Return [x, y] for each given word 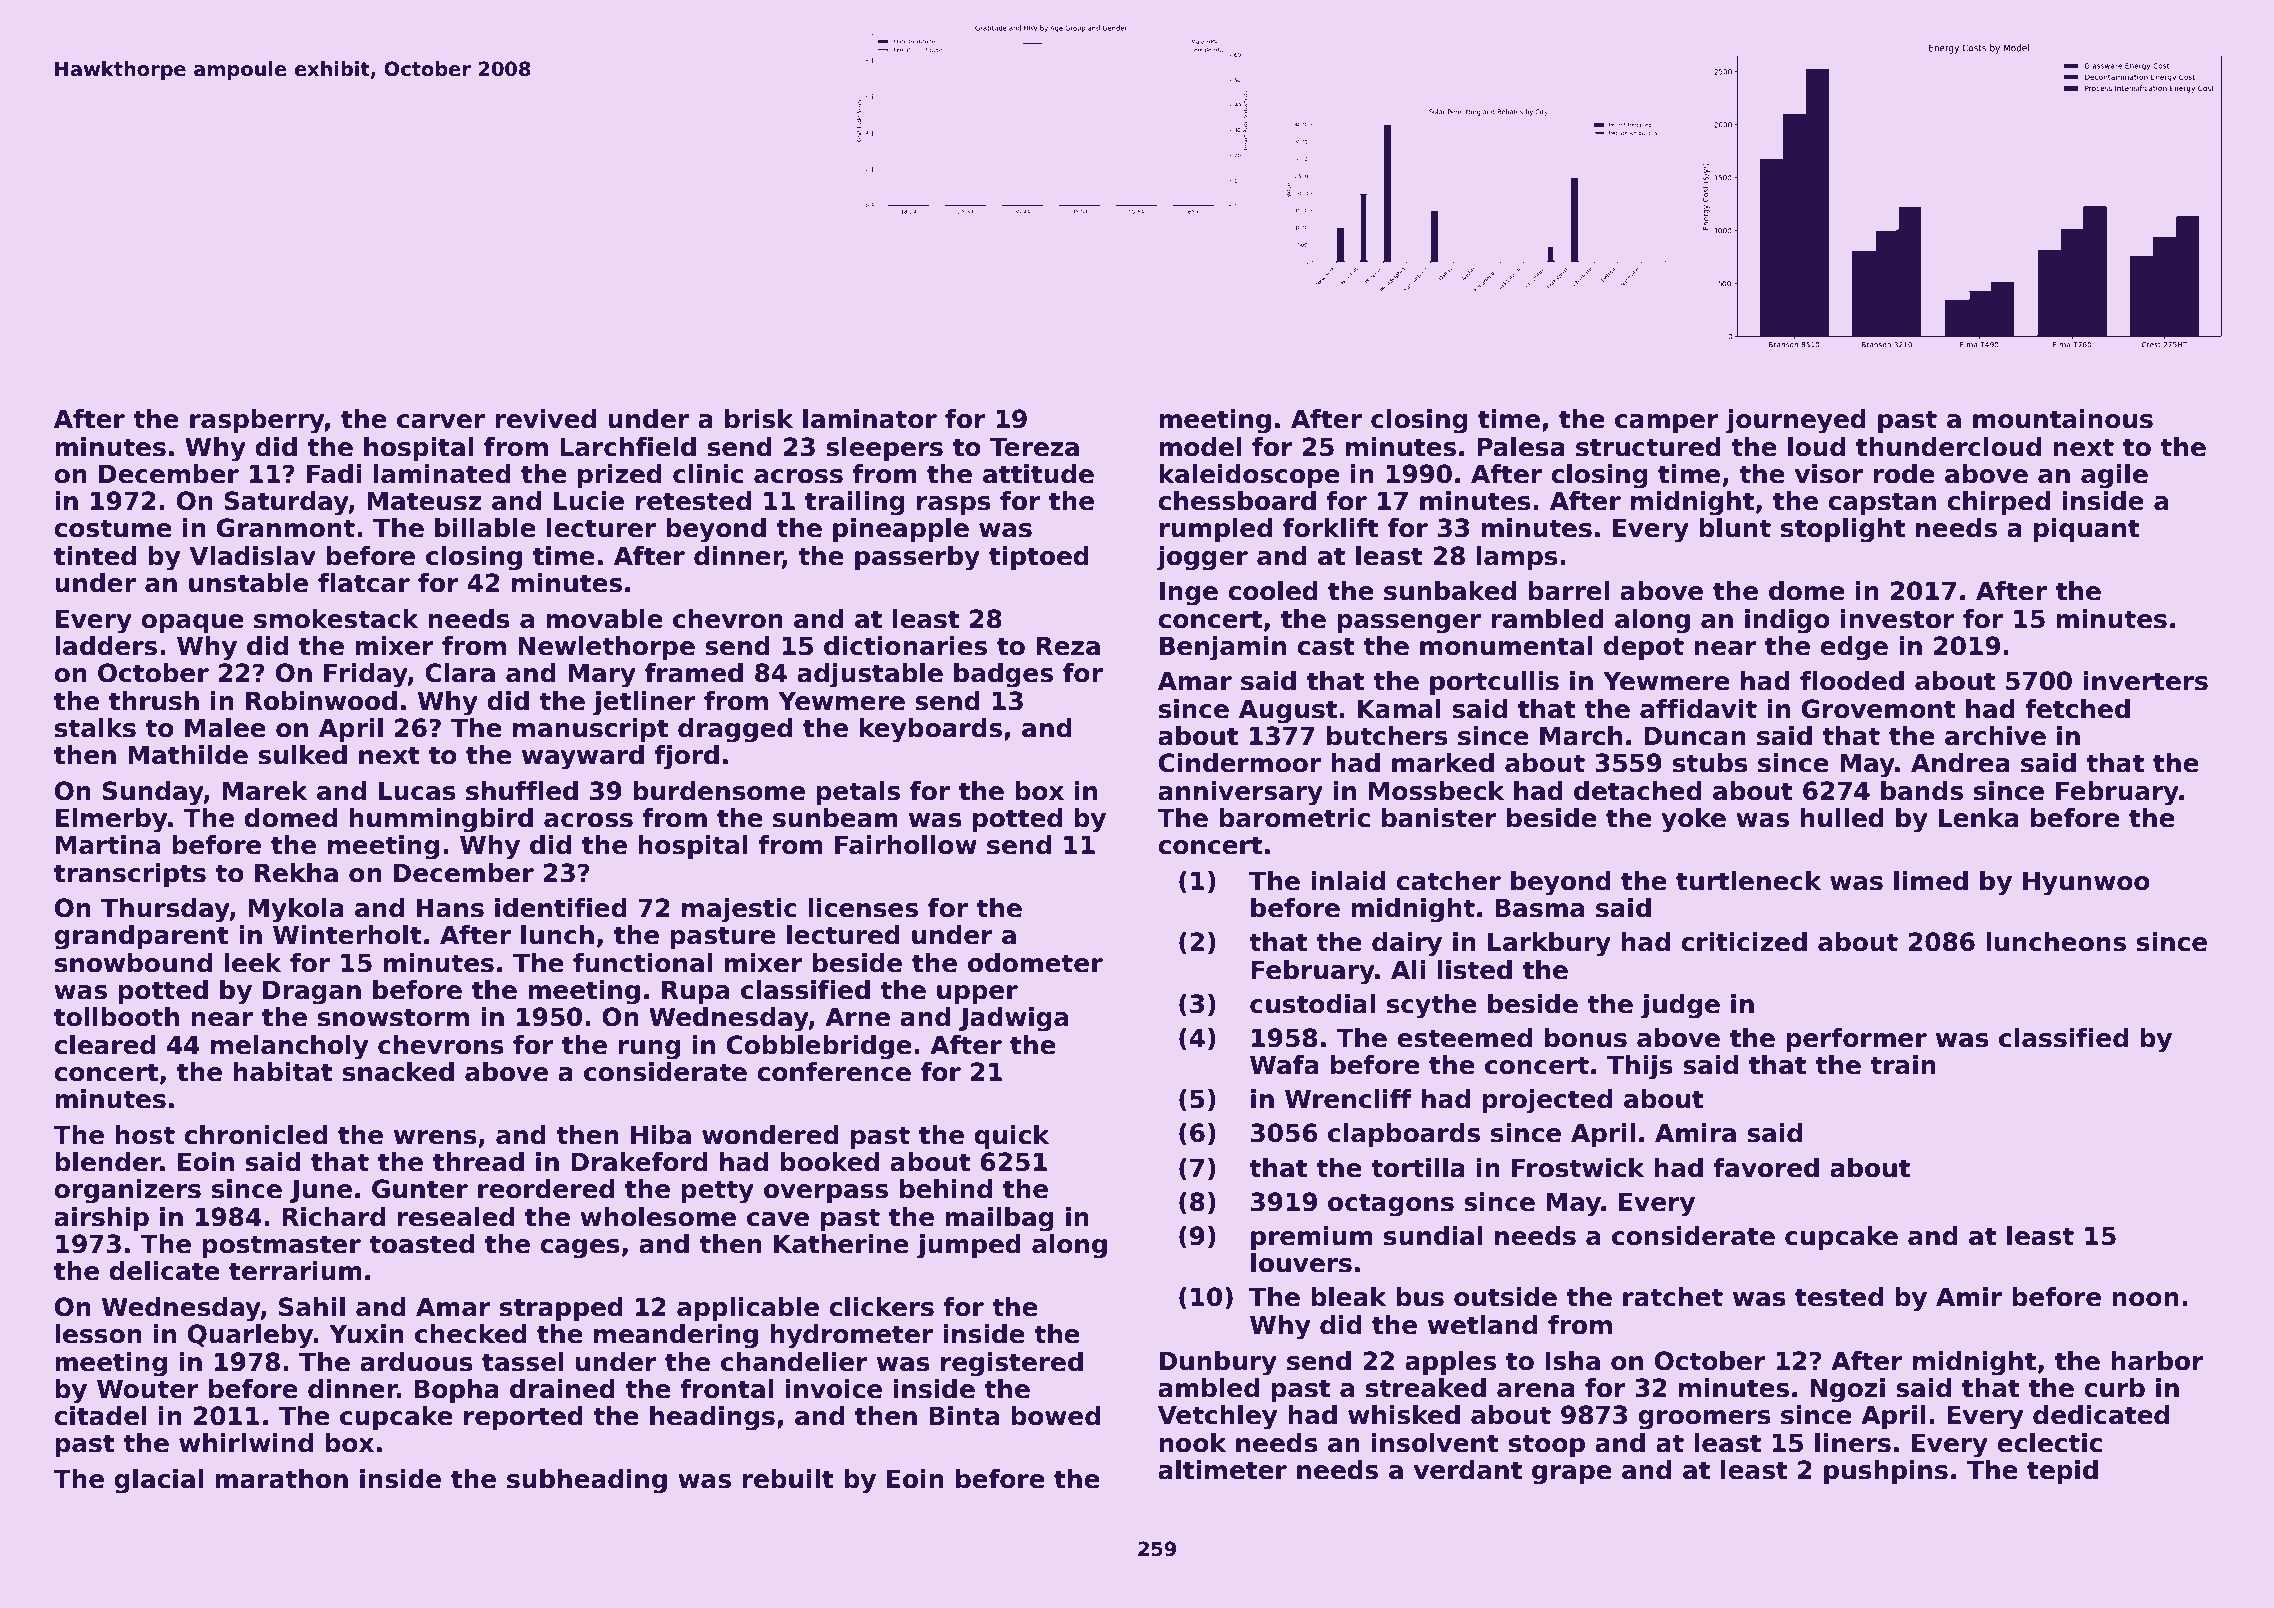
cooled [1273, 591]
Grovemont [1879, 709]
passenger [1409, 624]
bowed [1055, 1416]
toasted [421, 1244]
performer [1856, 1040]
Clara [460, 673]
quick [1011, 1137]
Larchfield [628, 447]
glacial [158, 1481]
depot [1643, 648]
